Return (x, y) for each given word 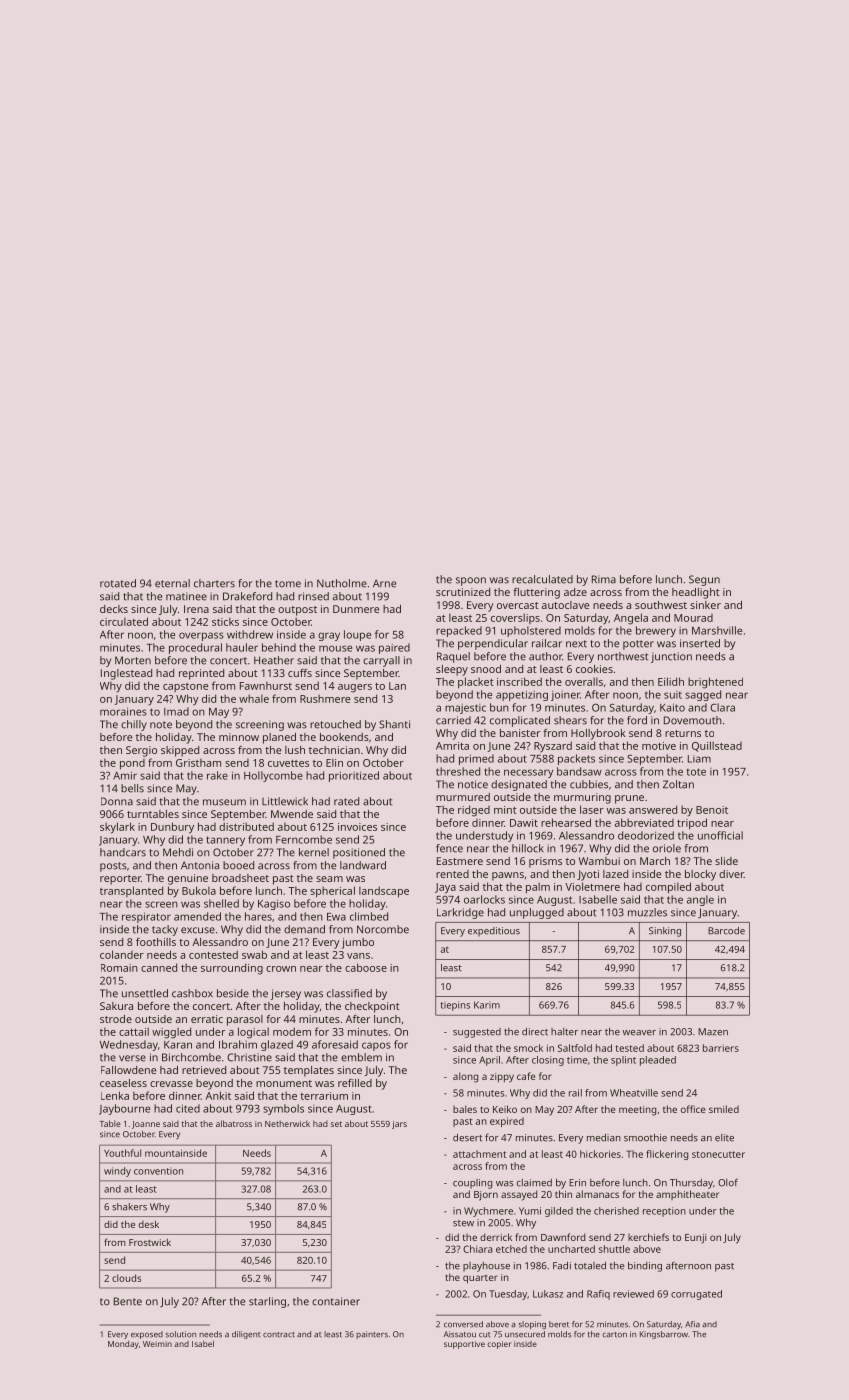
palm (538, 888)
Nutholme (342, 583)
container (336, 1301)
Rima (604, 579)
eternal (172, 583)
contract (279, 1335)
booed (238, 865)
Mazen (713, 1032)
